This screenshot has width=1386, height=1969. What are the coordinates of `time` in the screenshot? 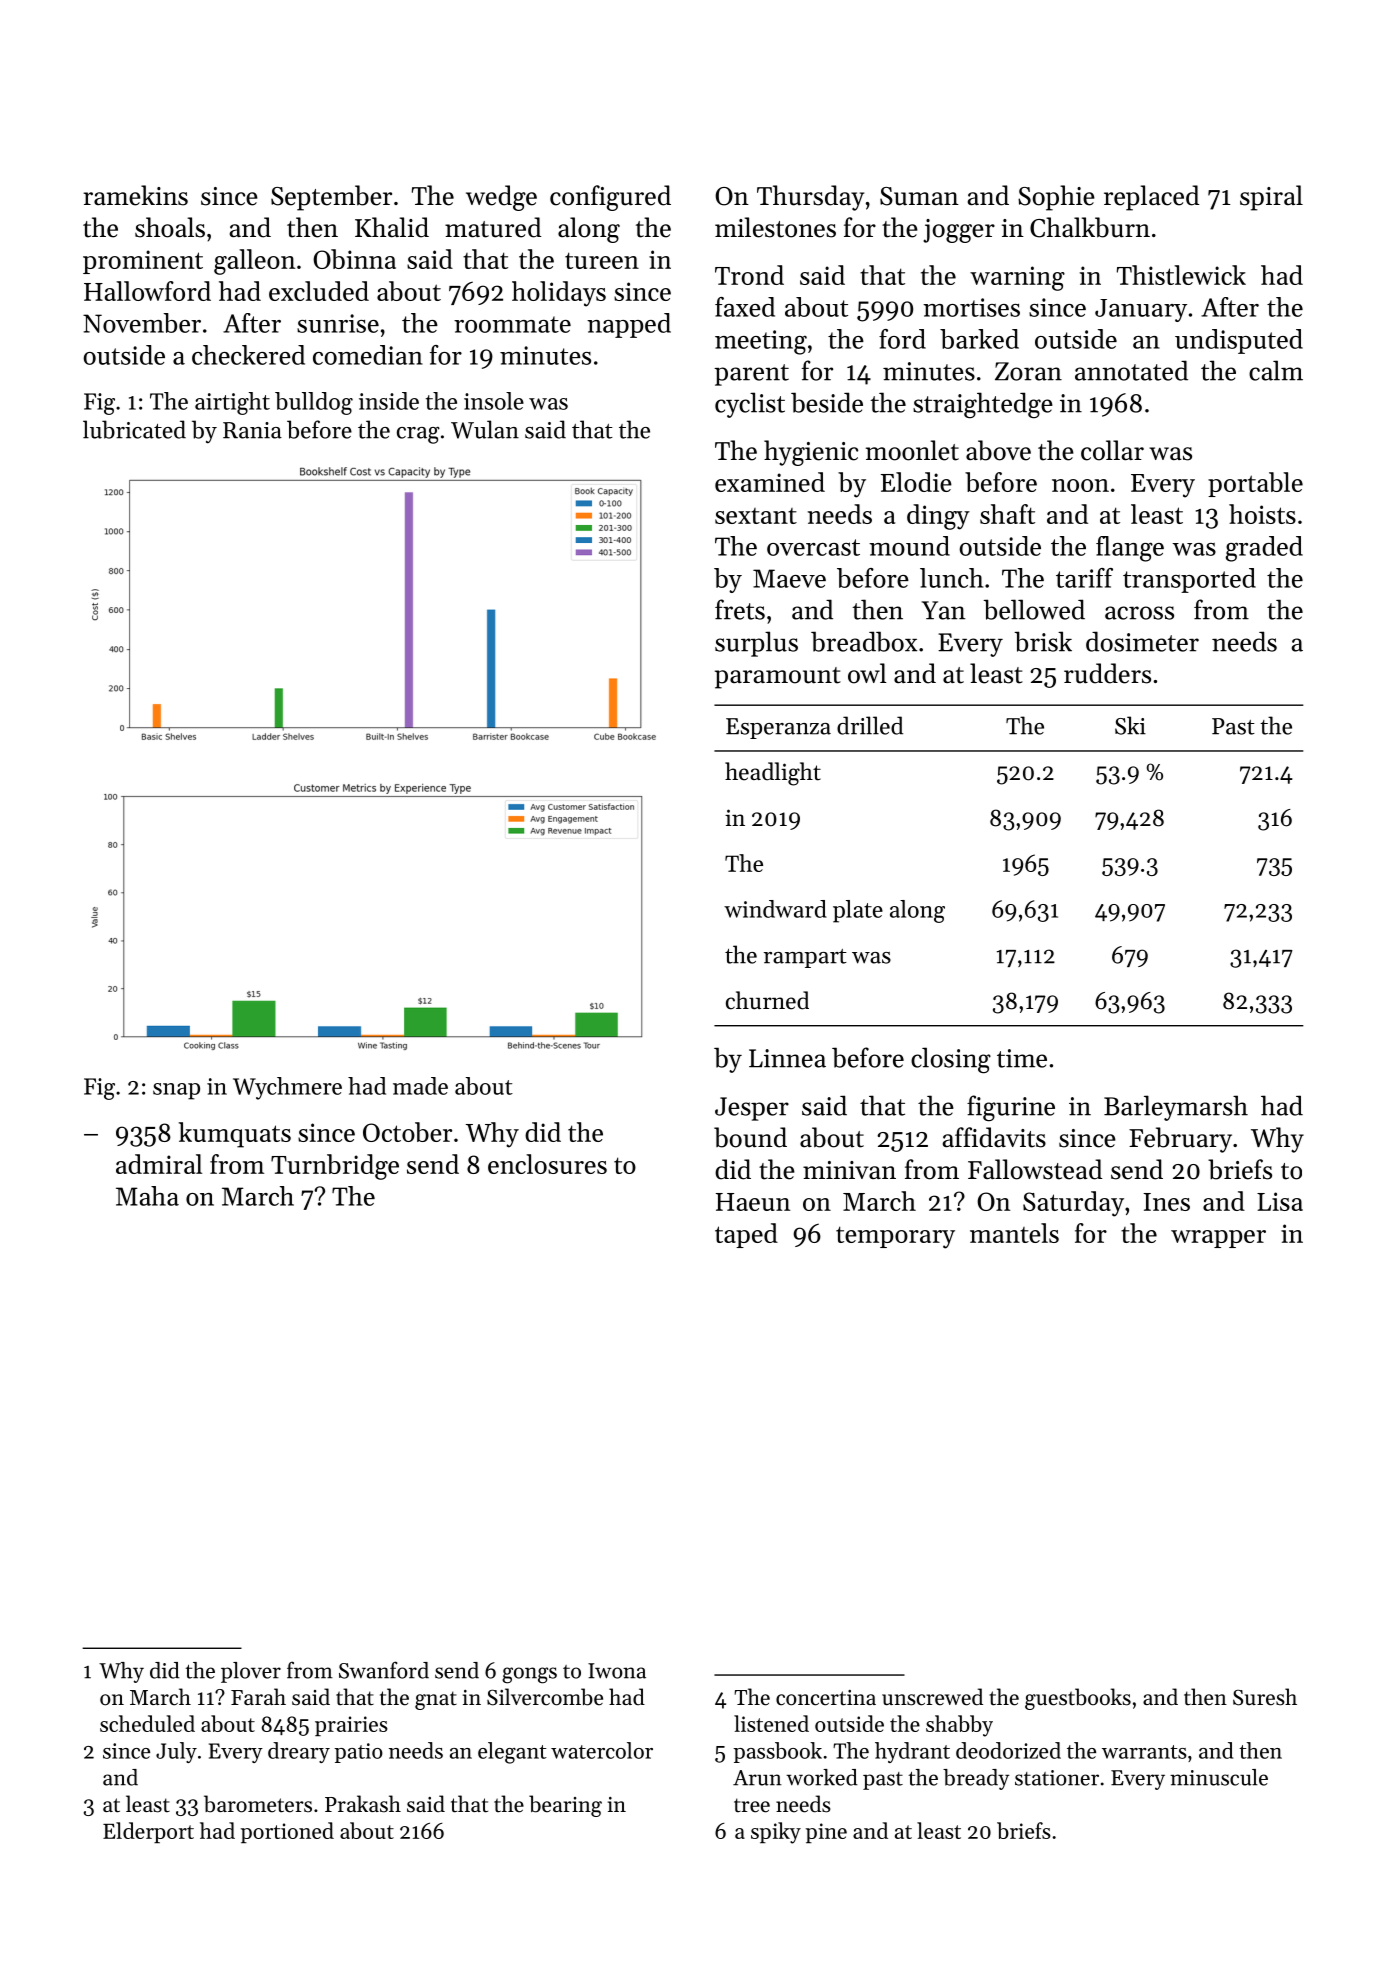 It's located at (1022, 1058).
